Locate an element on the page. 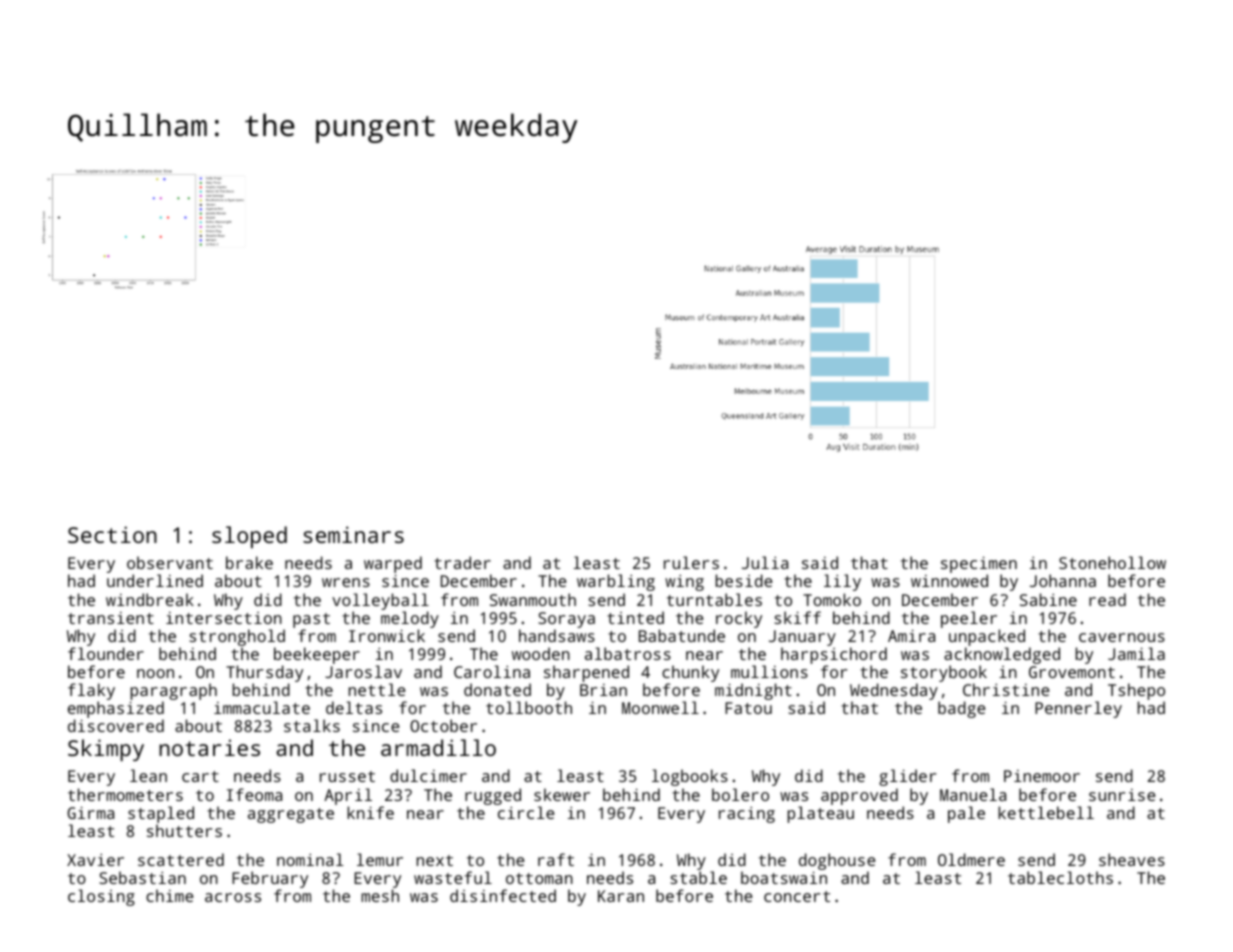  specimen is located at coordinates (979, 565).
